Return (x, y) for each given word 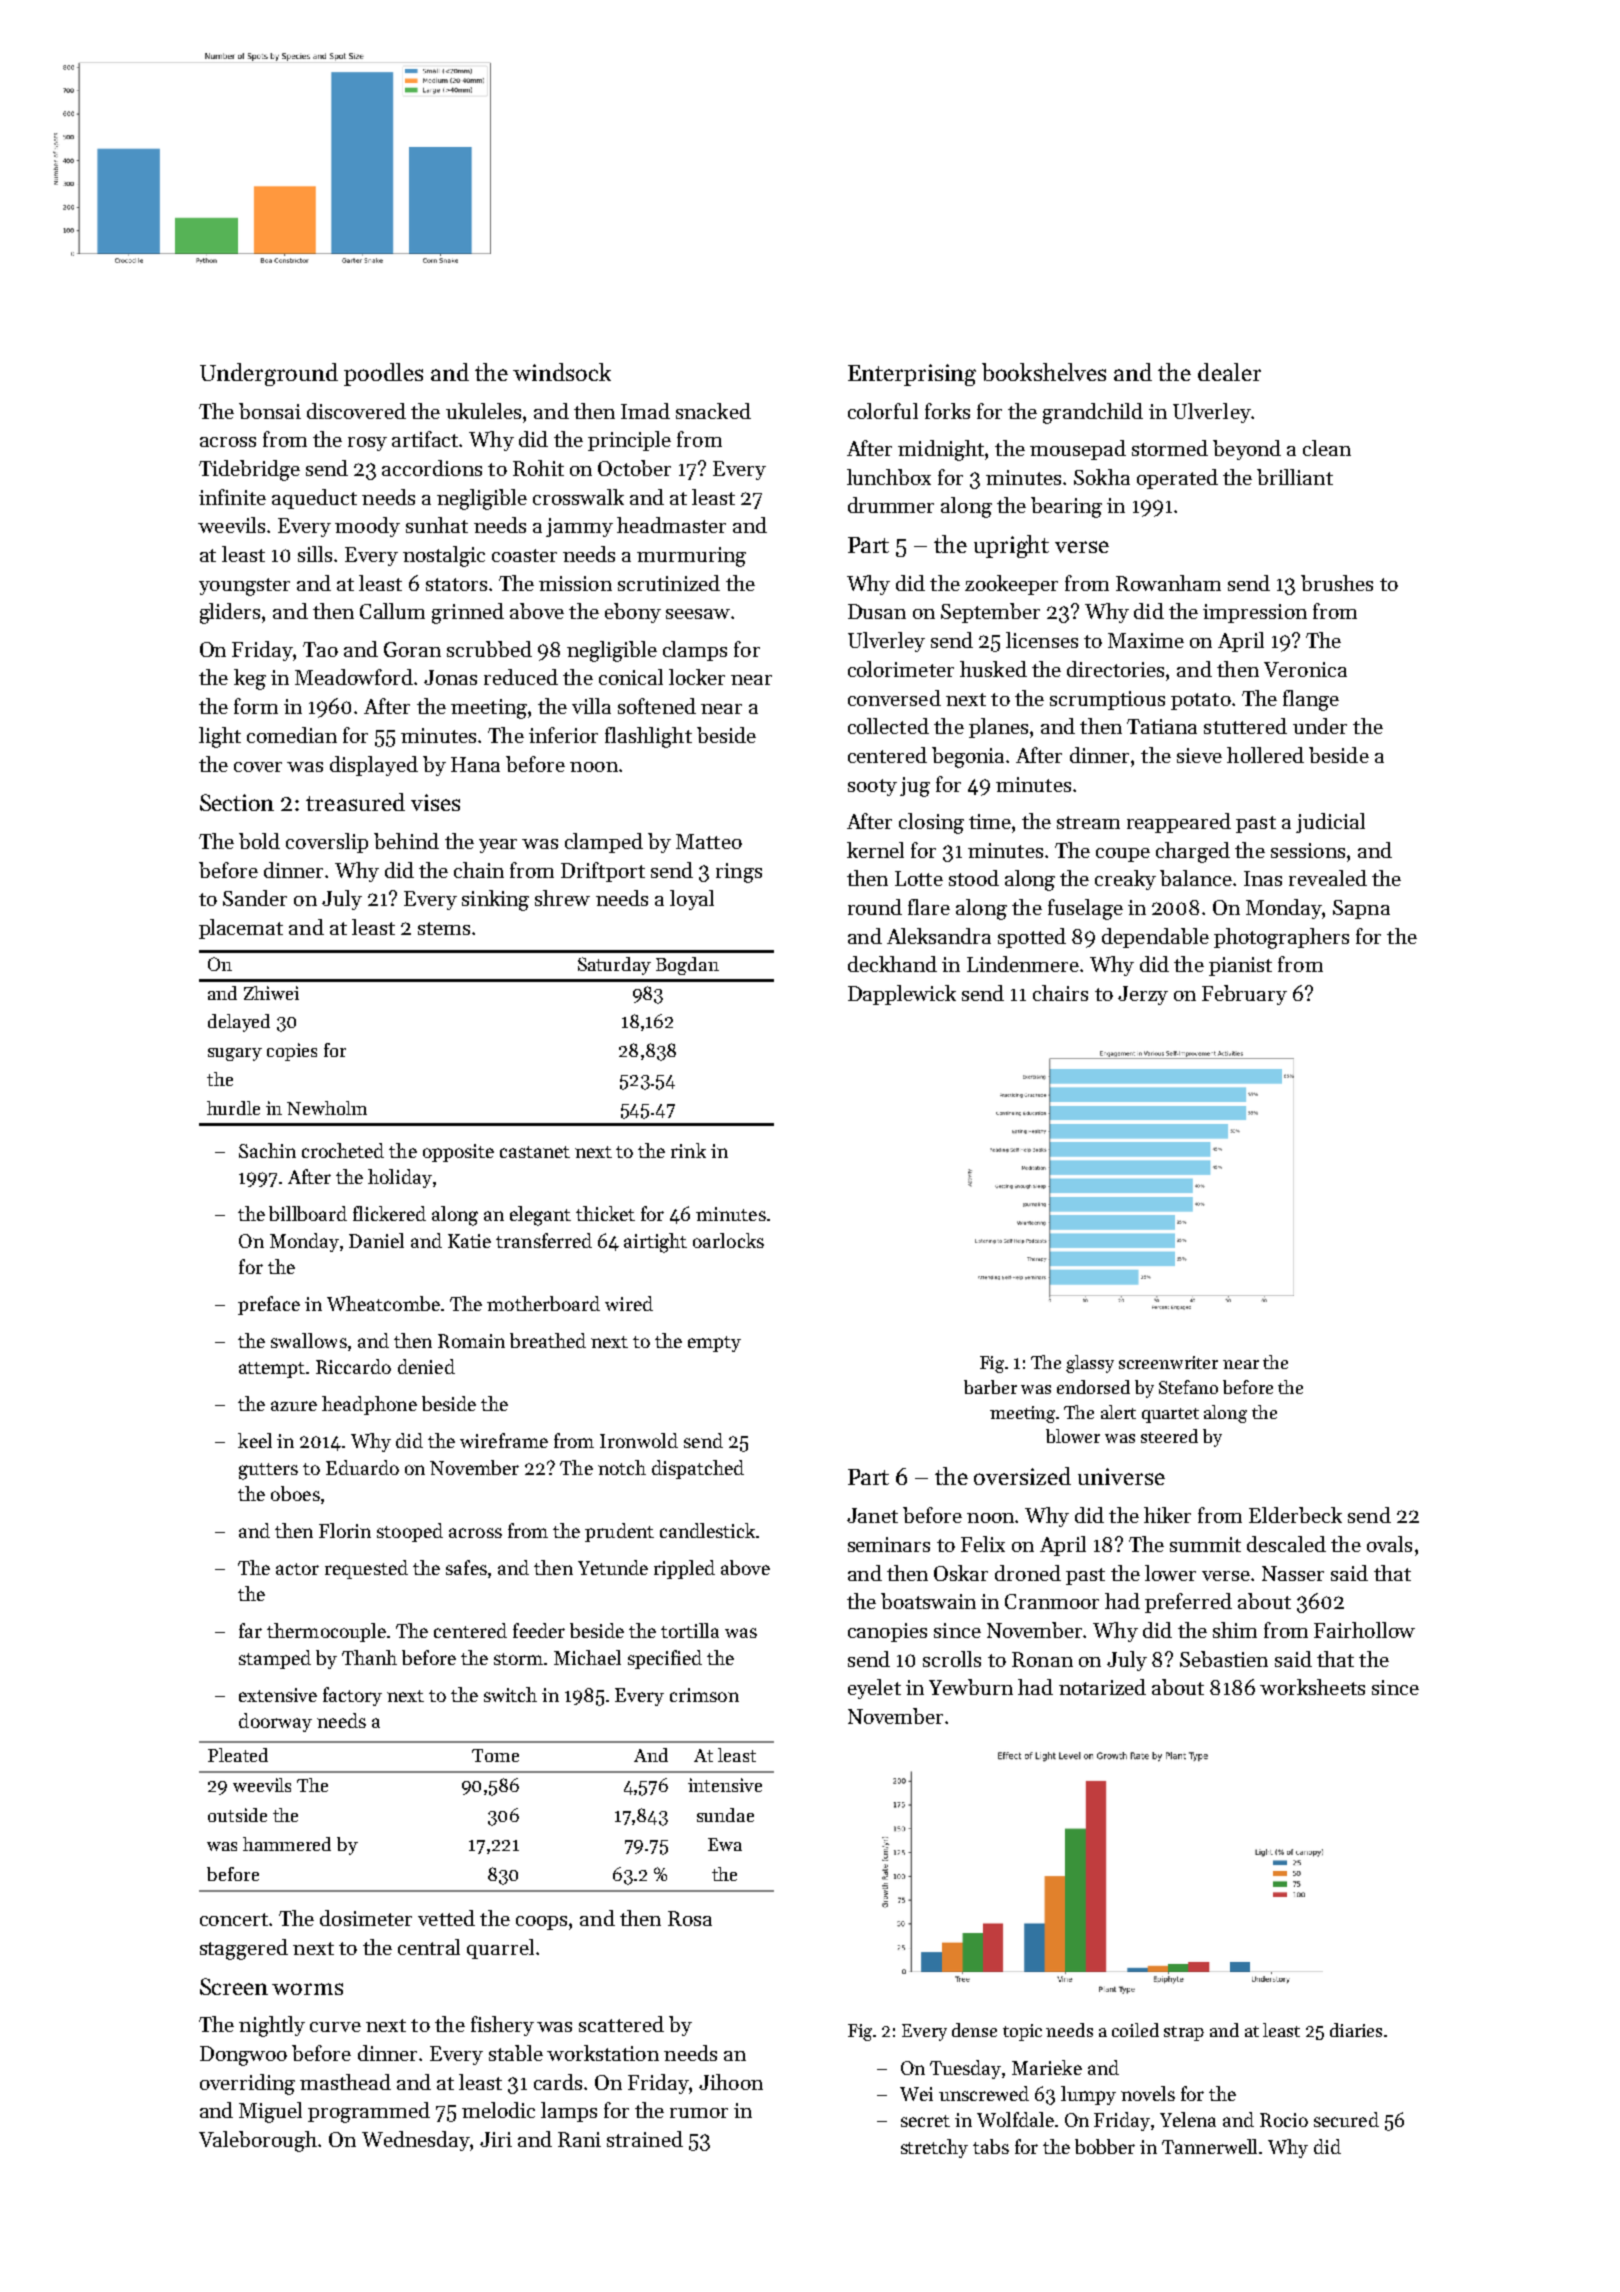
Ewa (725, 1844)
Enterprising (912, 375)
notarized (1102, 1687)
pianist (1240, 966)
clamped (604, 843)
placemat (241, 929)
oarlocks (728, 1240)
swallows (309, 1340)
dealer (1229, 372)
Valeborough (259, 2141)
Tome (495, 1755)
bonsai (270, 411)
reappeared (1179, 823)
